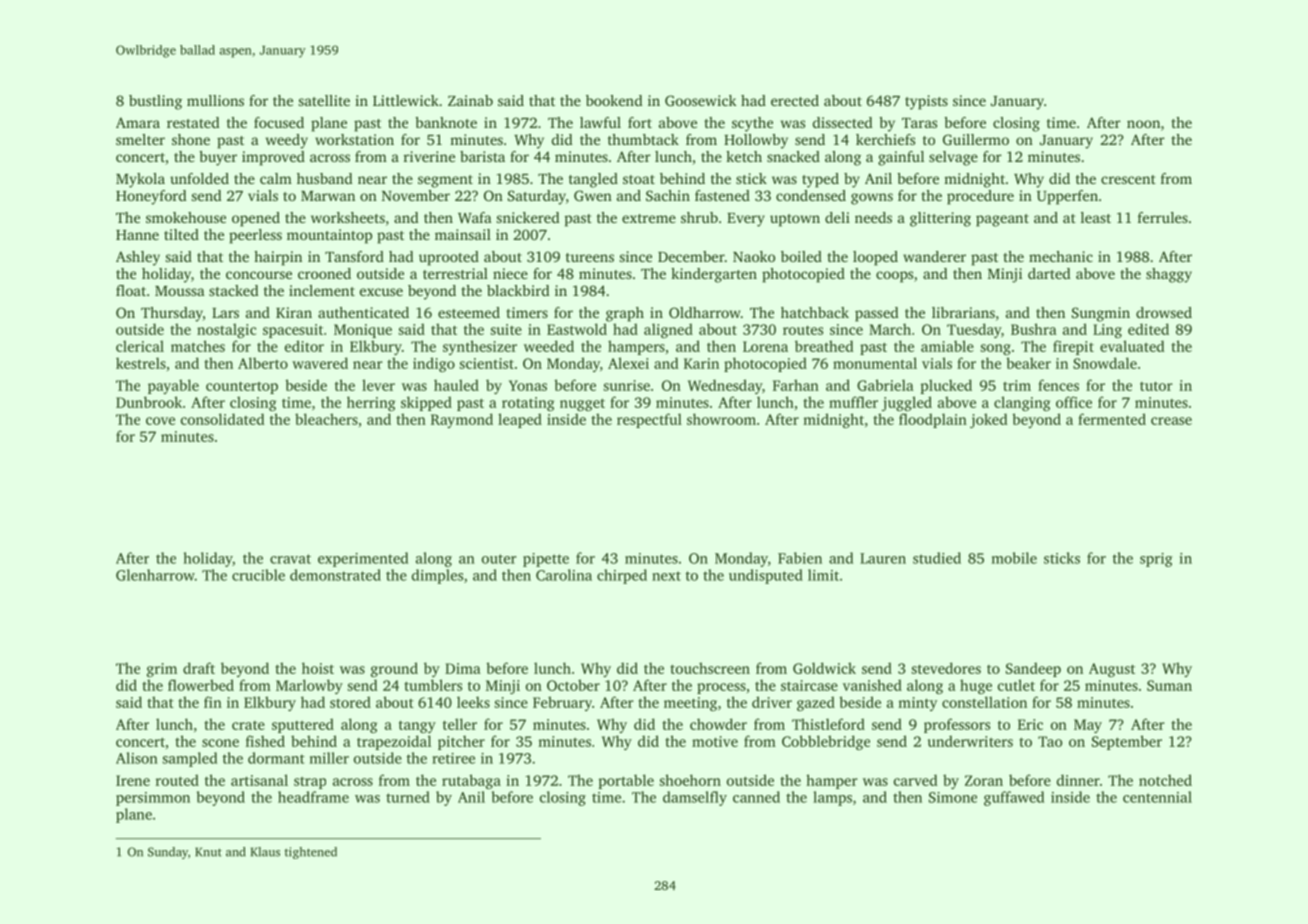 Image resolution: width=1308 pixels, height=924 pixels. What do you see at coordinates (258, 575) in the screenshot?
I see `crucible` at bounding box center [258, 575].
